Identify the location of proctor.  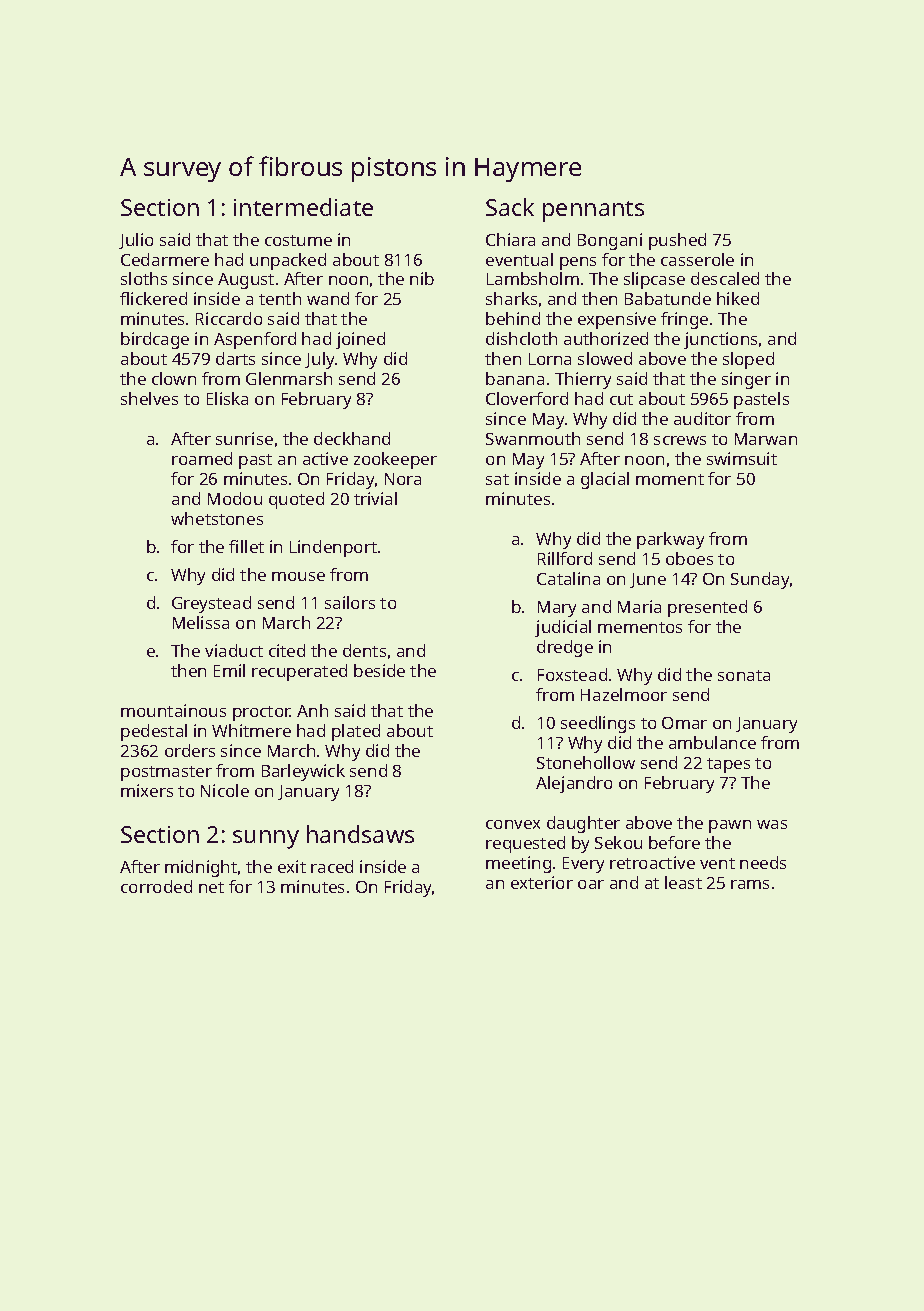
(262, 713).
